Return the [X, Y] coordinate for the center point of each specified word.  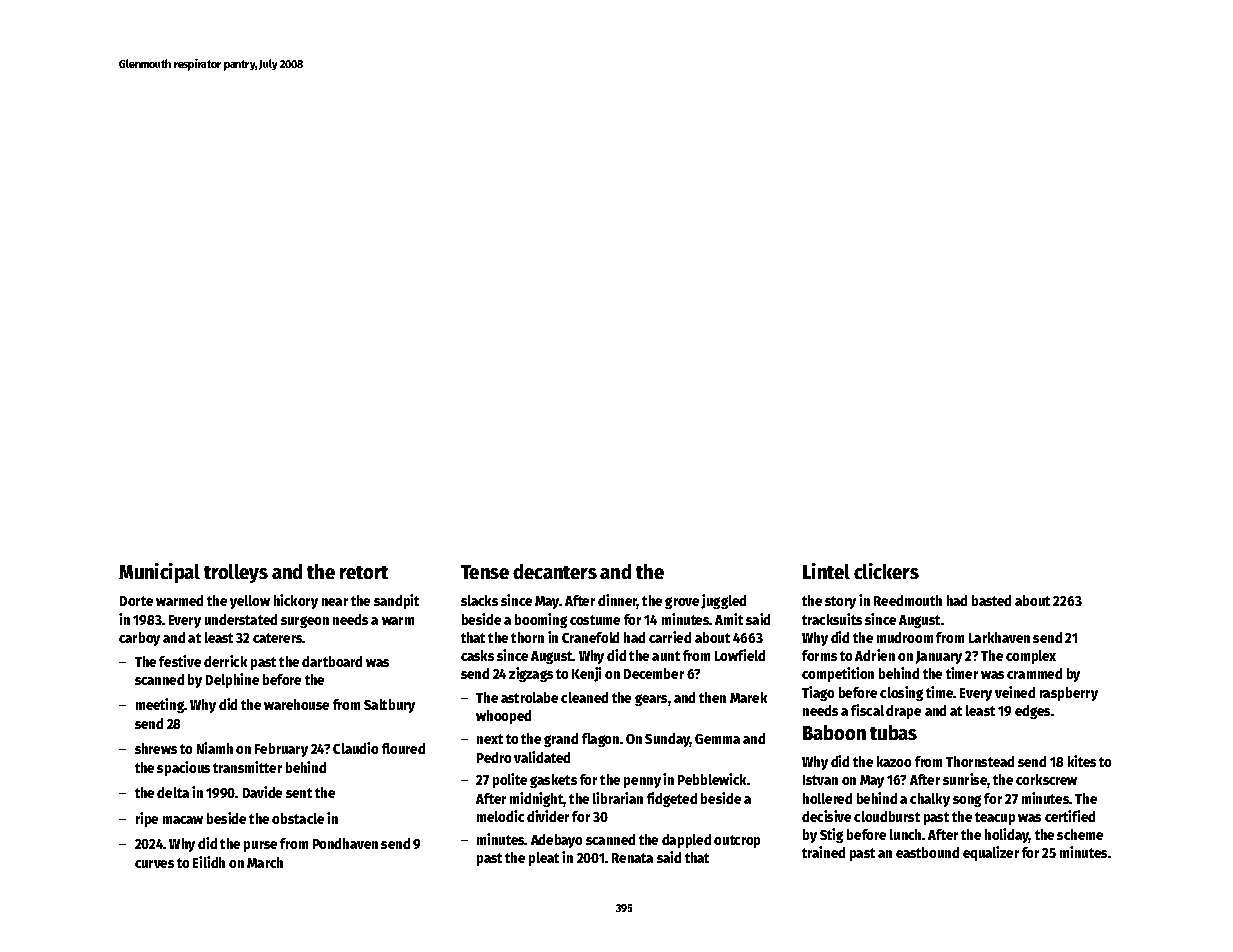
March [265, 862]
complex [1031, 657]
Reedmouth [908, 600]
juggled [723, 601]
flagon [600, 740]
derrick [225, 661]
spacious [183, 768]
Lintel [826, 571]
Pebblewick [713, 779]
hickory [296, 601]
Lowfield [740, 655]
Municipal [159, 573]
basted [991, 600]
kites [1082, 761]
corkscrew [1046, 779]
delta [173, 792]
